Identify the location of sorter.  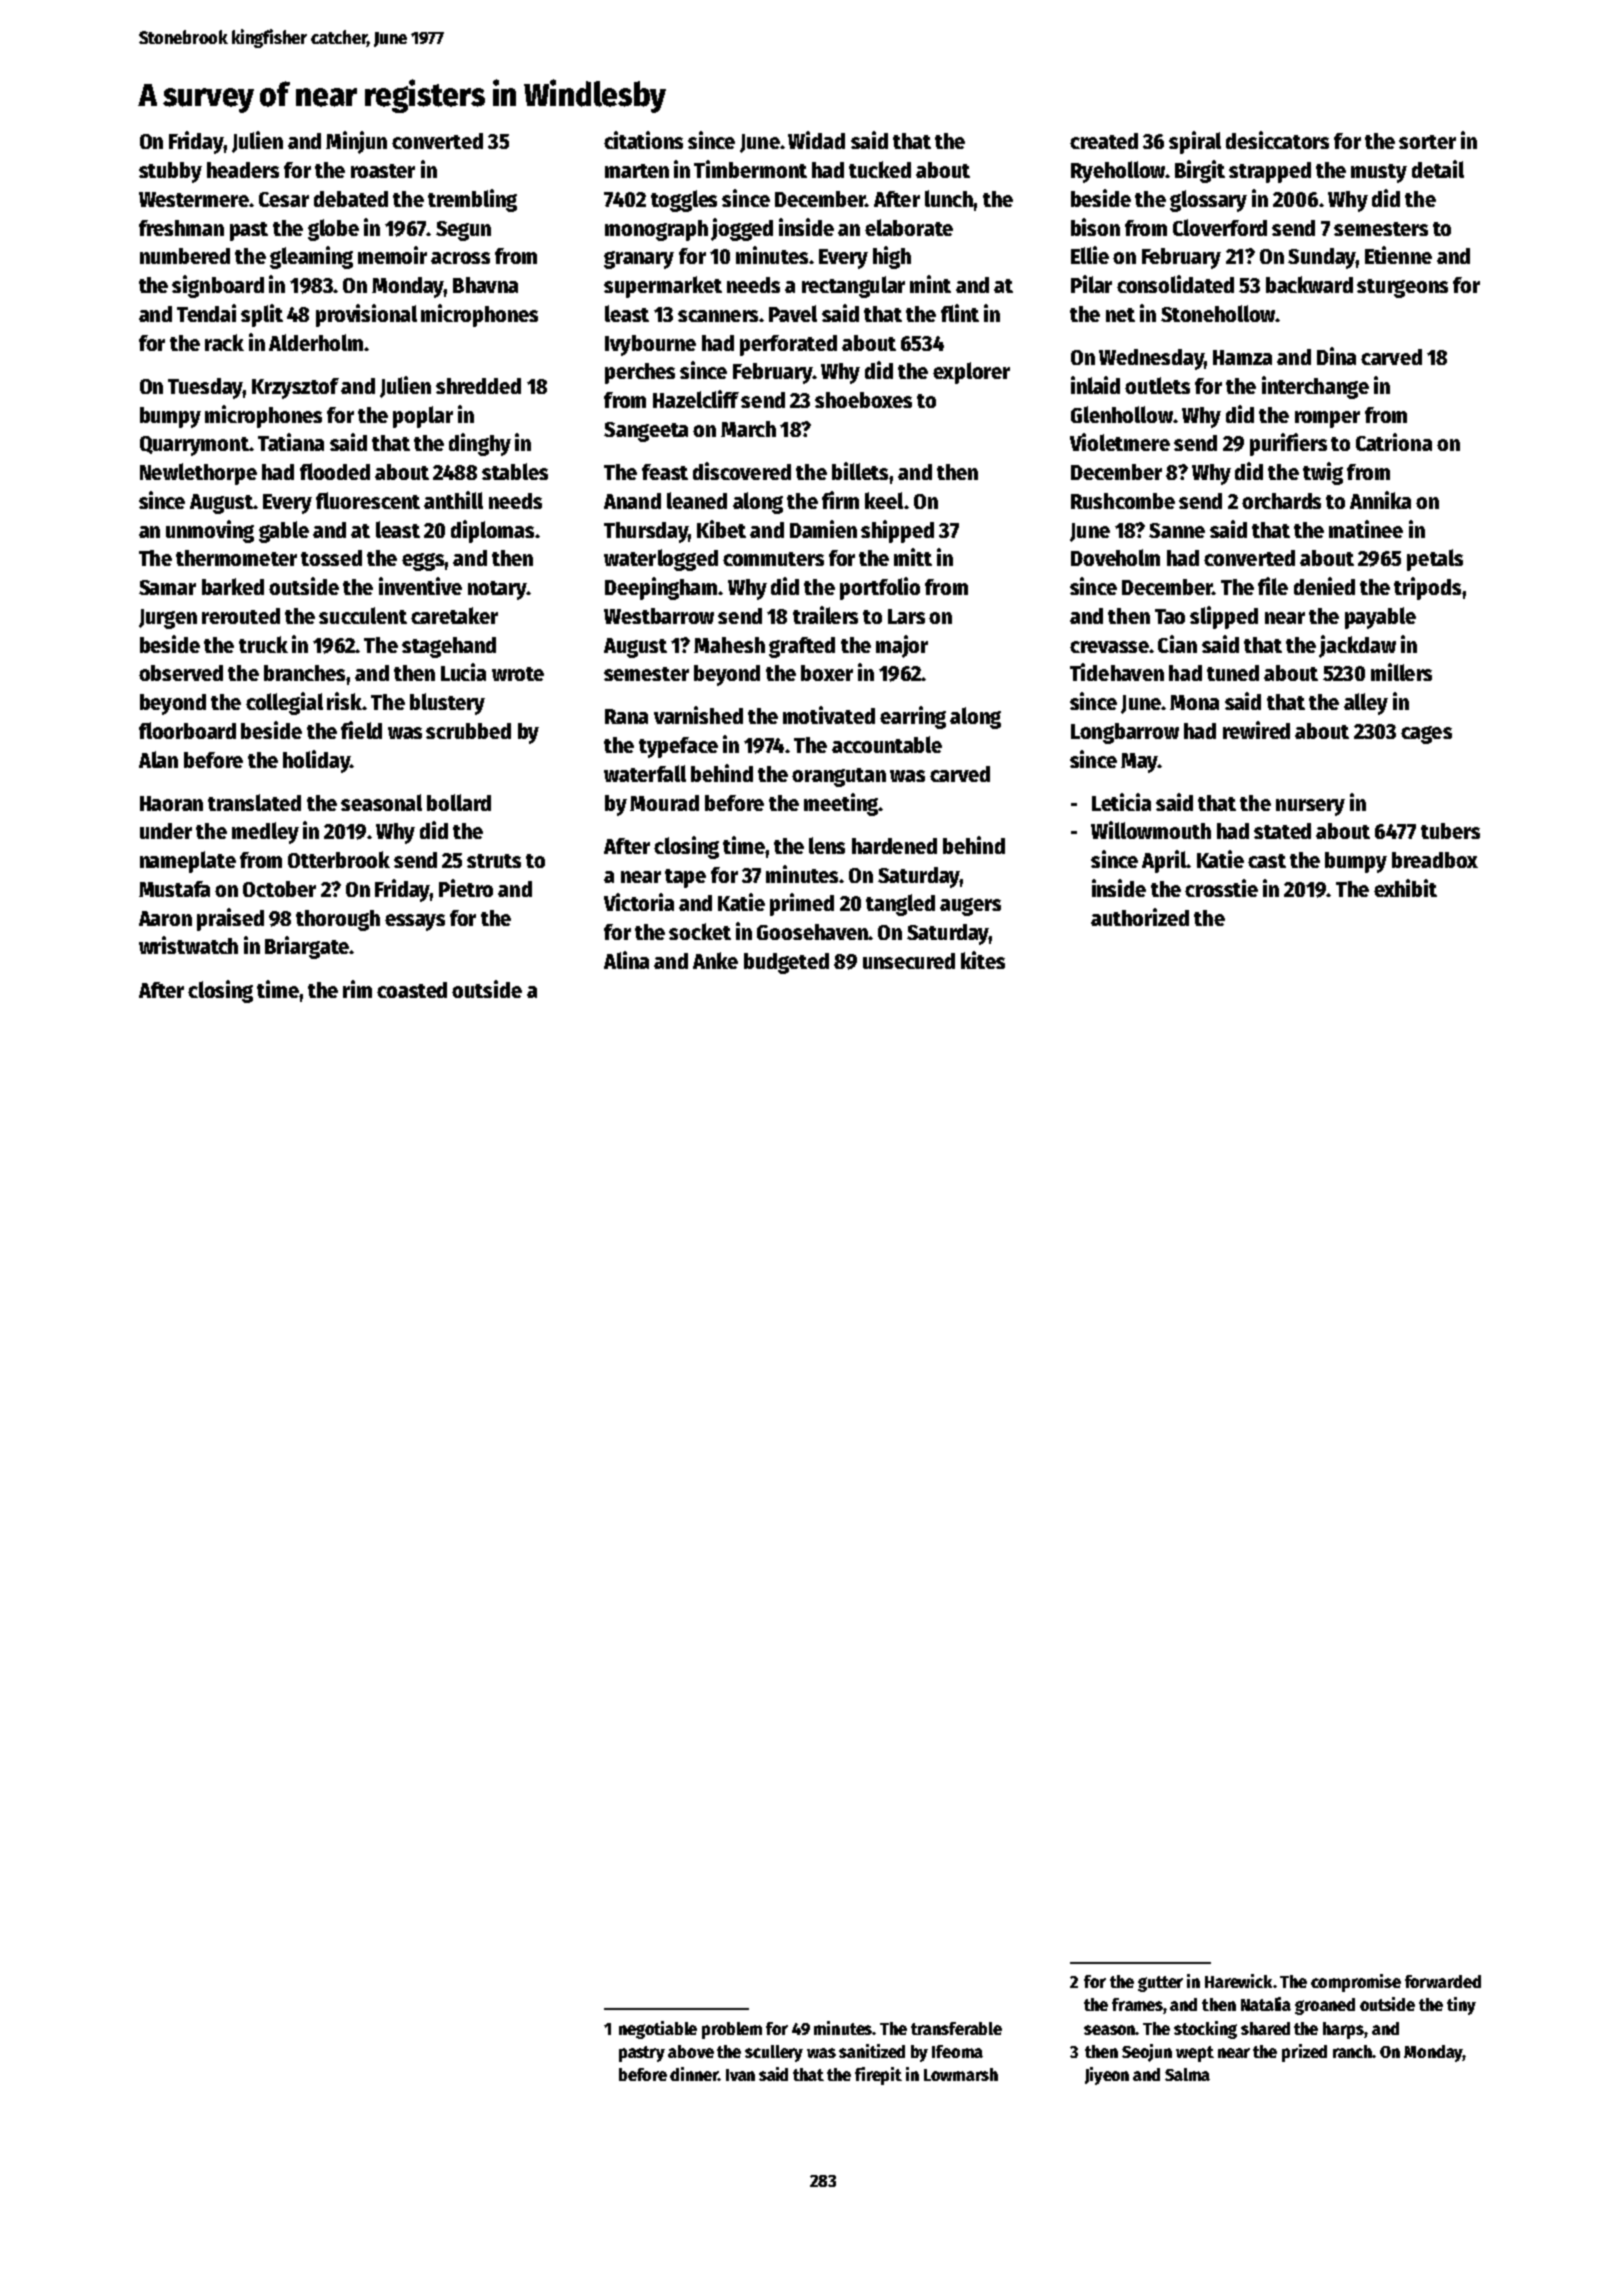
(1427, 142).
